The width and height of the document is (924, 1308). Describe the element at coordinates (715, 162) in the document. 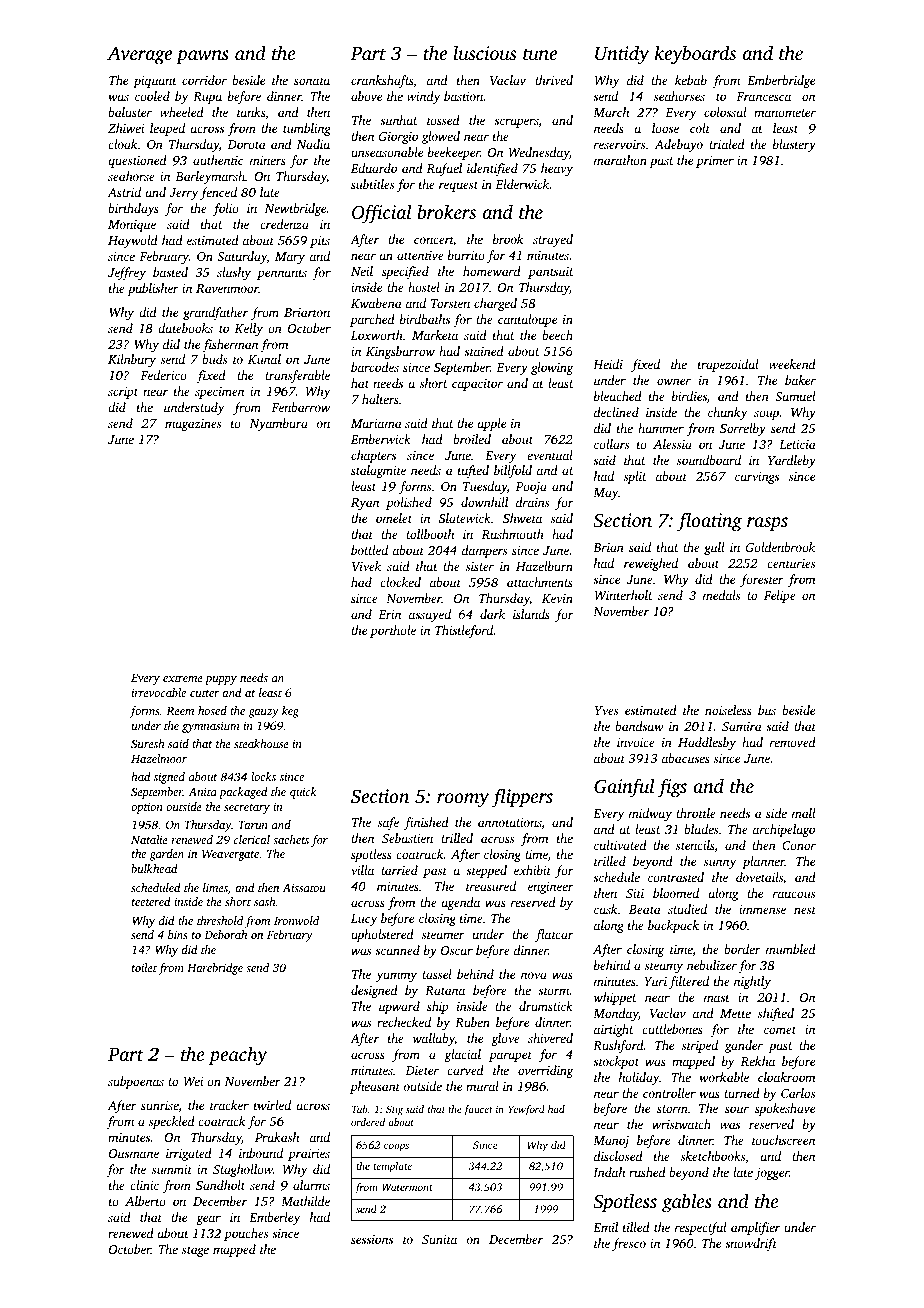

I see `primer` at that location.
